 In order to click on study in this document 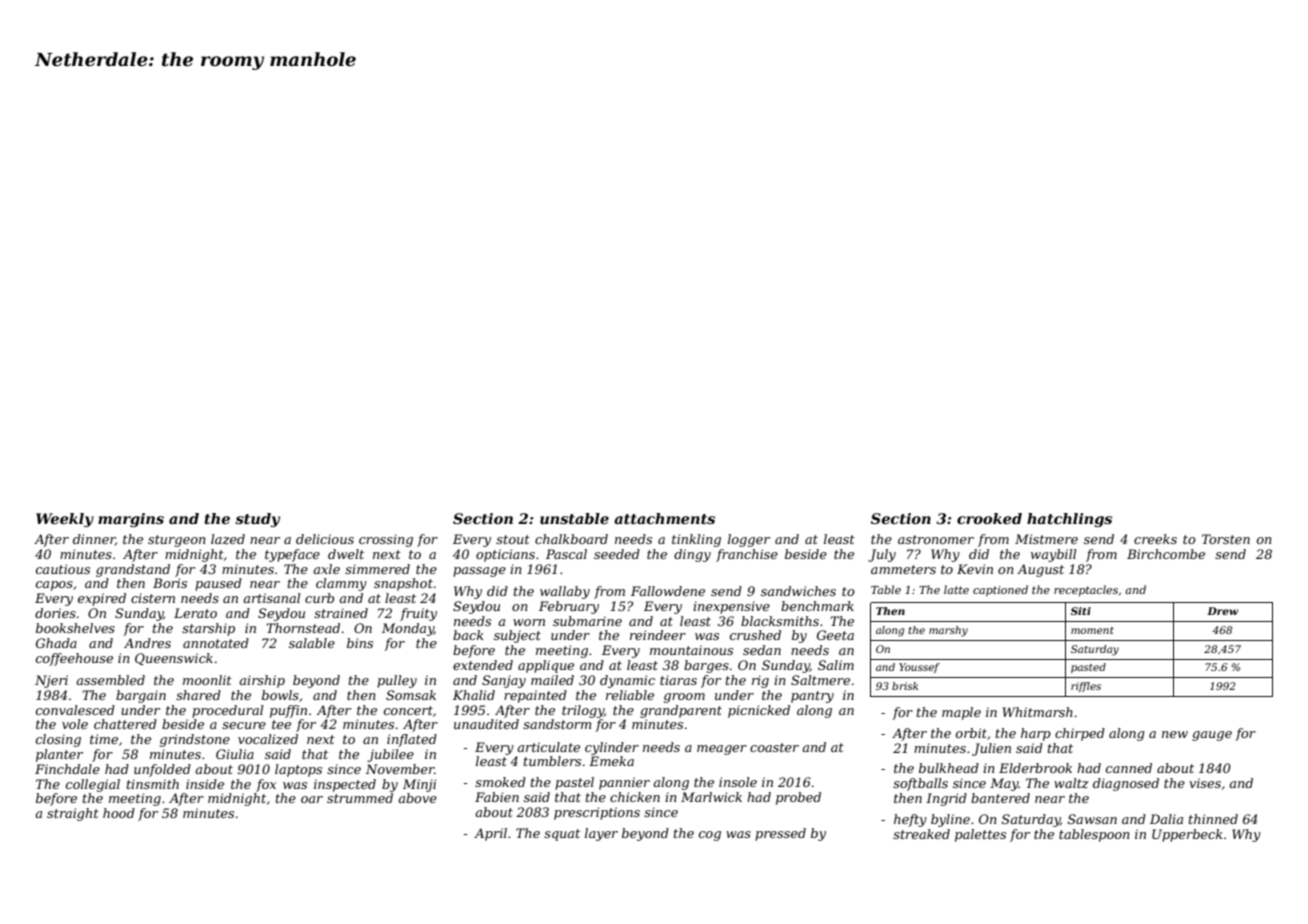, I will do `click(257, 520)`.
